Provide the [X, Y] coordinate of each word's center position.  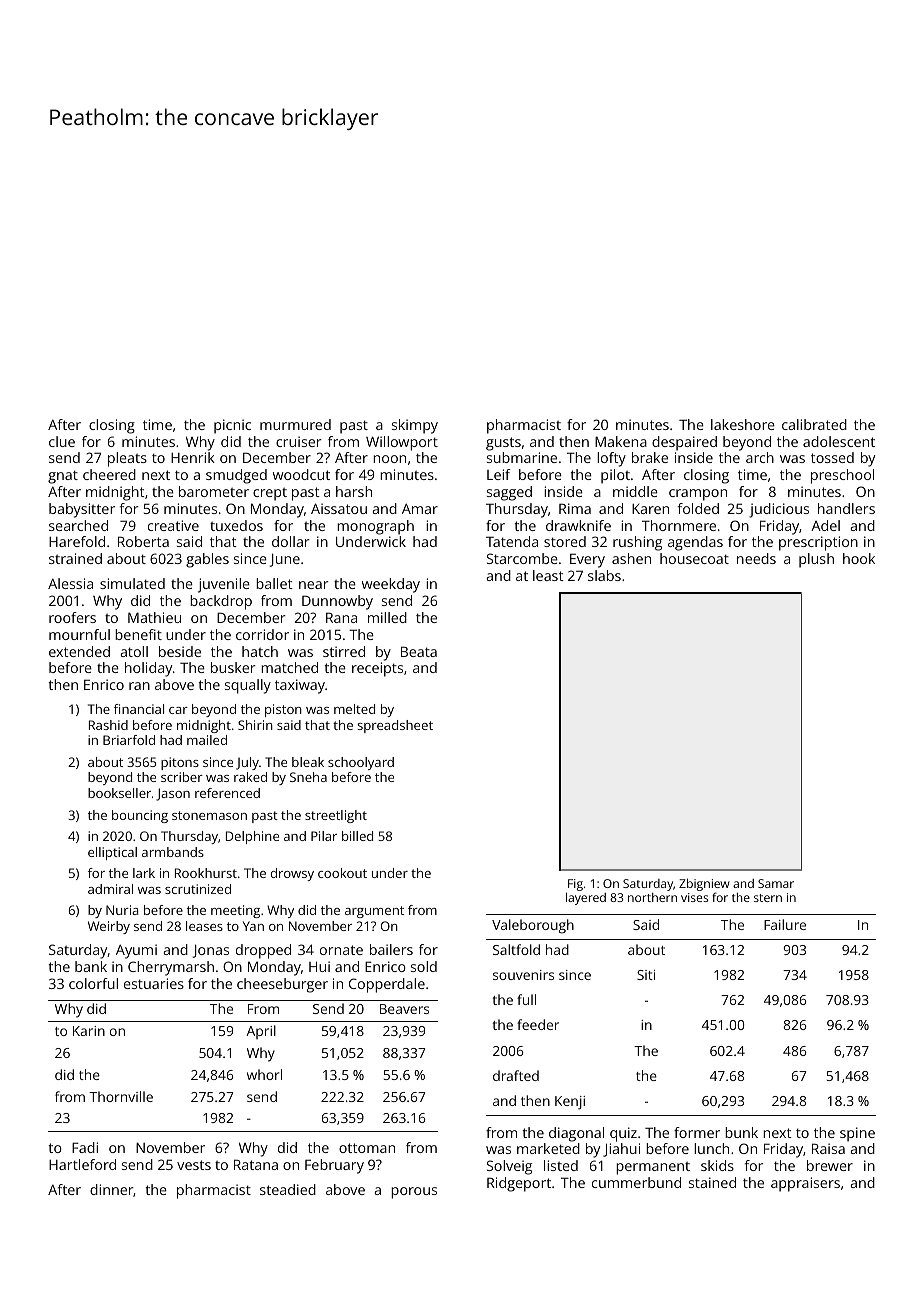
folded [698, 508]
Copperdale [387, 985]
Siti [646, 975]
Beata [419, 651]
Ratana [256, 1164]
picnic [232, 426]
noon [389, 459]
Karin [89, 1031]
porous [414, 1193]
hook [859, 558]
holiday [148, 669]
